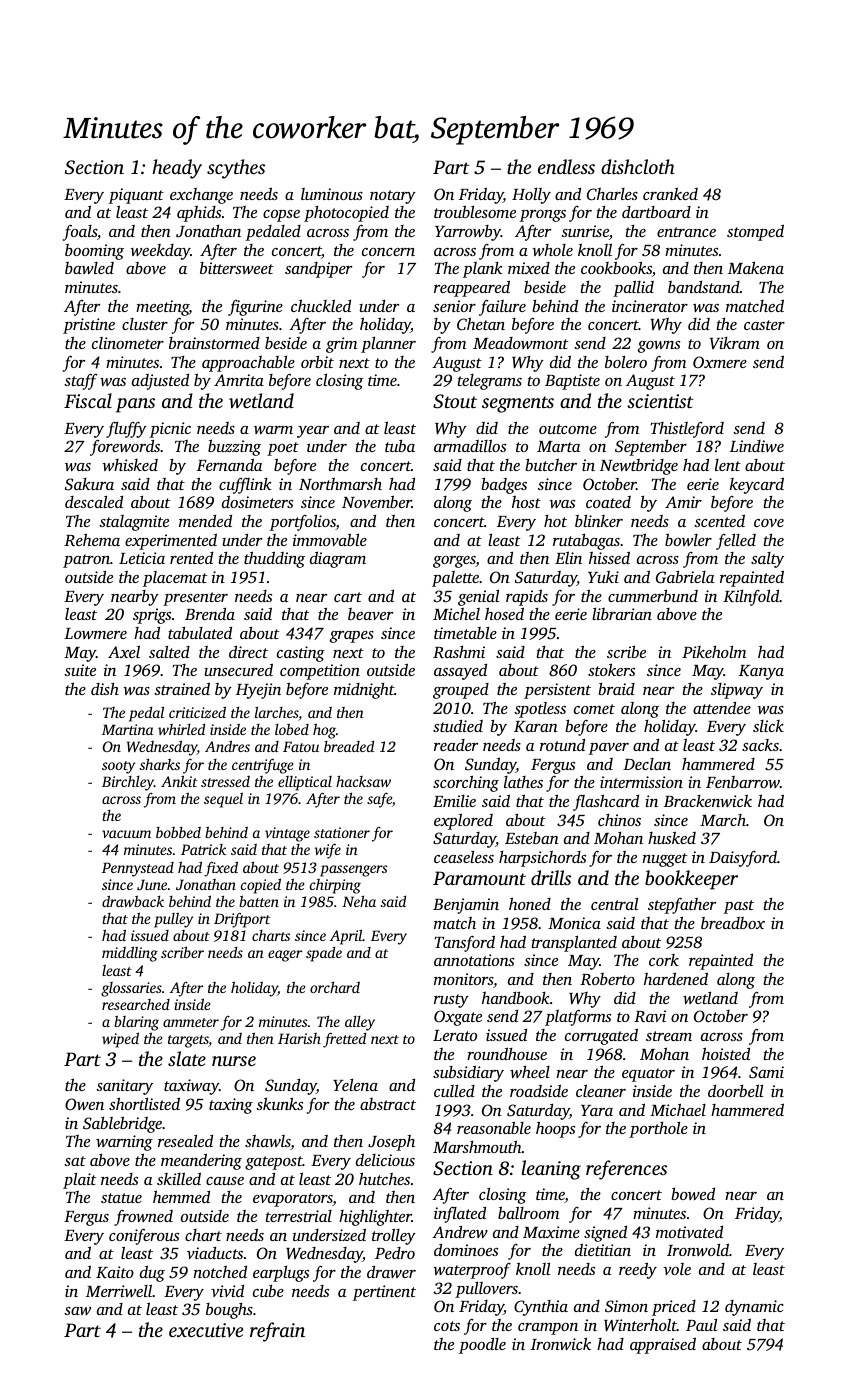 This page has width=849, height=1400. I want to click on Sami, so click(766, 1072).
